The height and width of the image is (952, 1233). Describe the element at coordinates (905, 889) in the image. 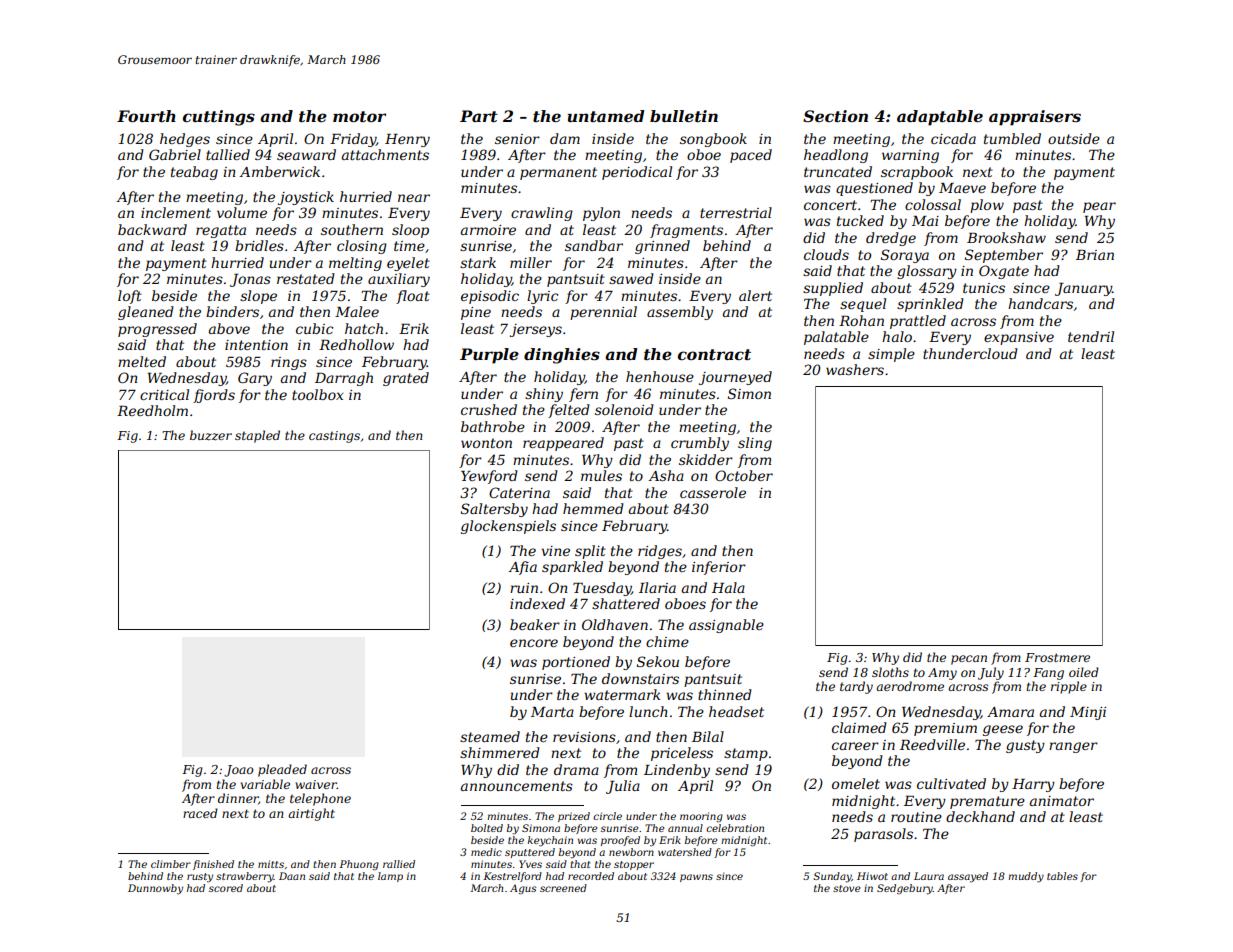

I see `Sedgebury` at that location.
